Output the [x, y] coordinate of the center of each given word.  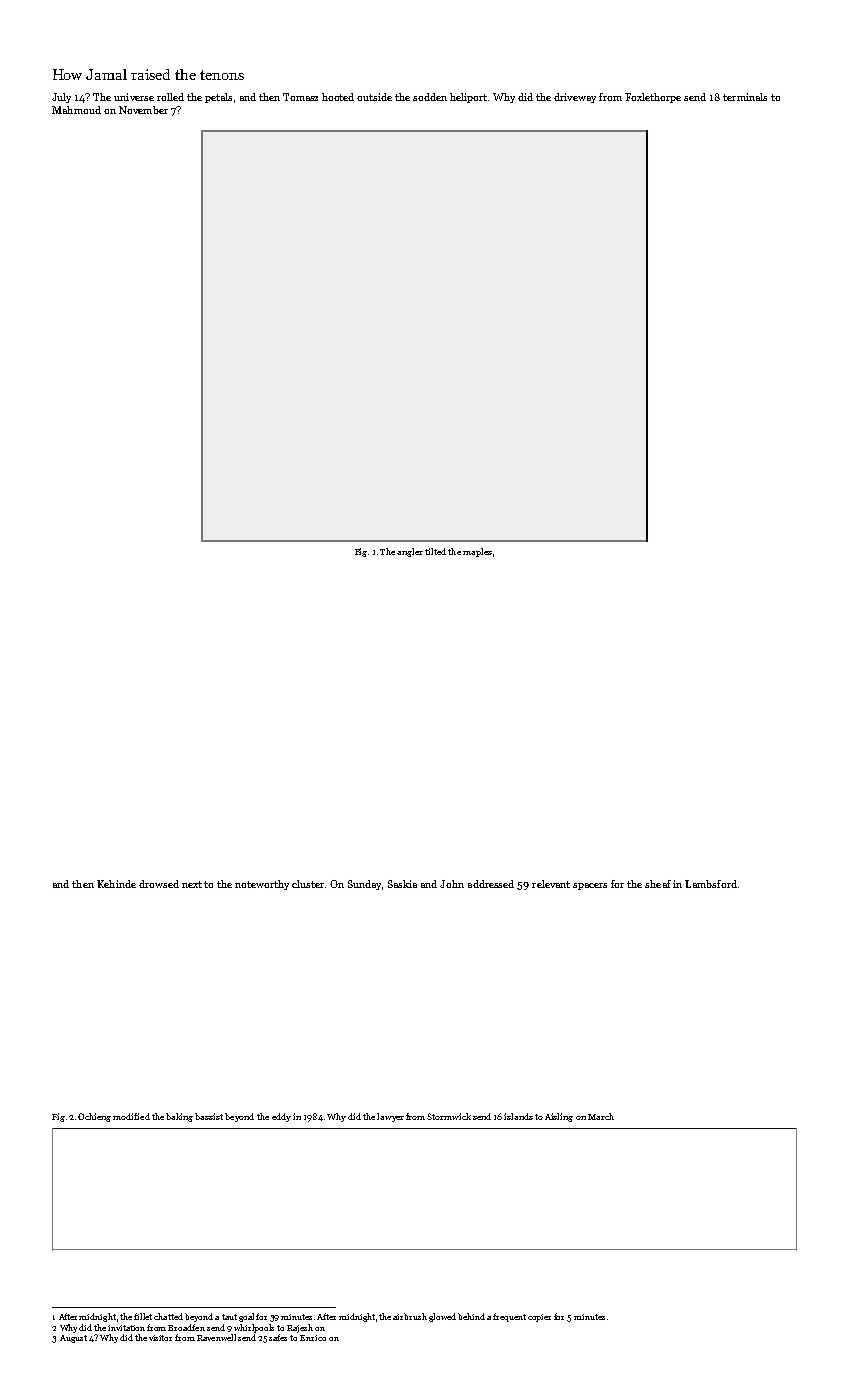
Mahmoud [76, 110]
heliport [468, 98]
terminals [745, 97]
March [601, 1116]
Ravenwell [216, 1337]
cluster [308, 884]
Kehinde [116, 884]
